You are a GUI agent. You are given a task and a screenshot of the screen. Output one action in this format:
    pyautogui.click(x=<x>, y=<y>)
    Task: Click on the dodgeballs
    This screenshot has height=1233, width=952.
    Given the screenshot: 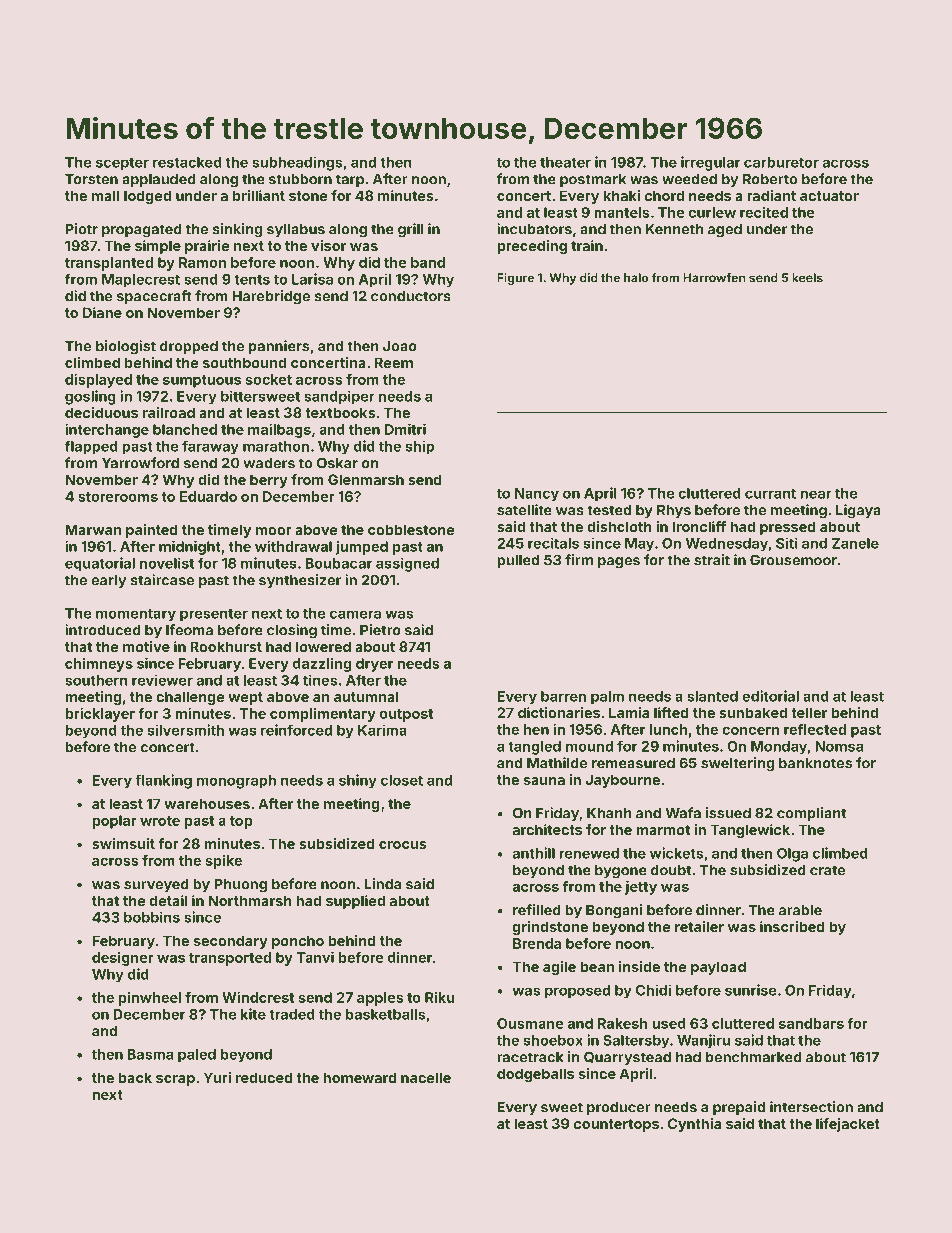 What is the action you would take?
    pyautogui.click(x=535, y=1075)
